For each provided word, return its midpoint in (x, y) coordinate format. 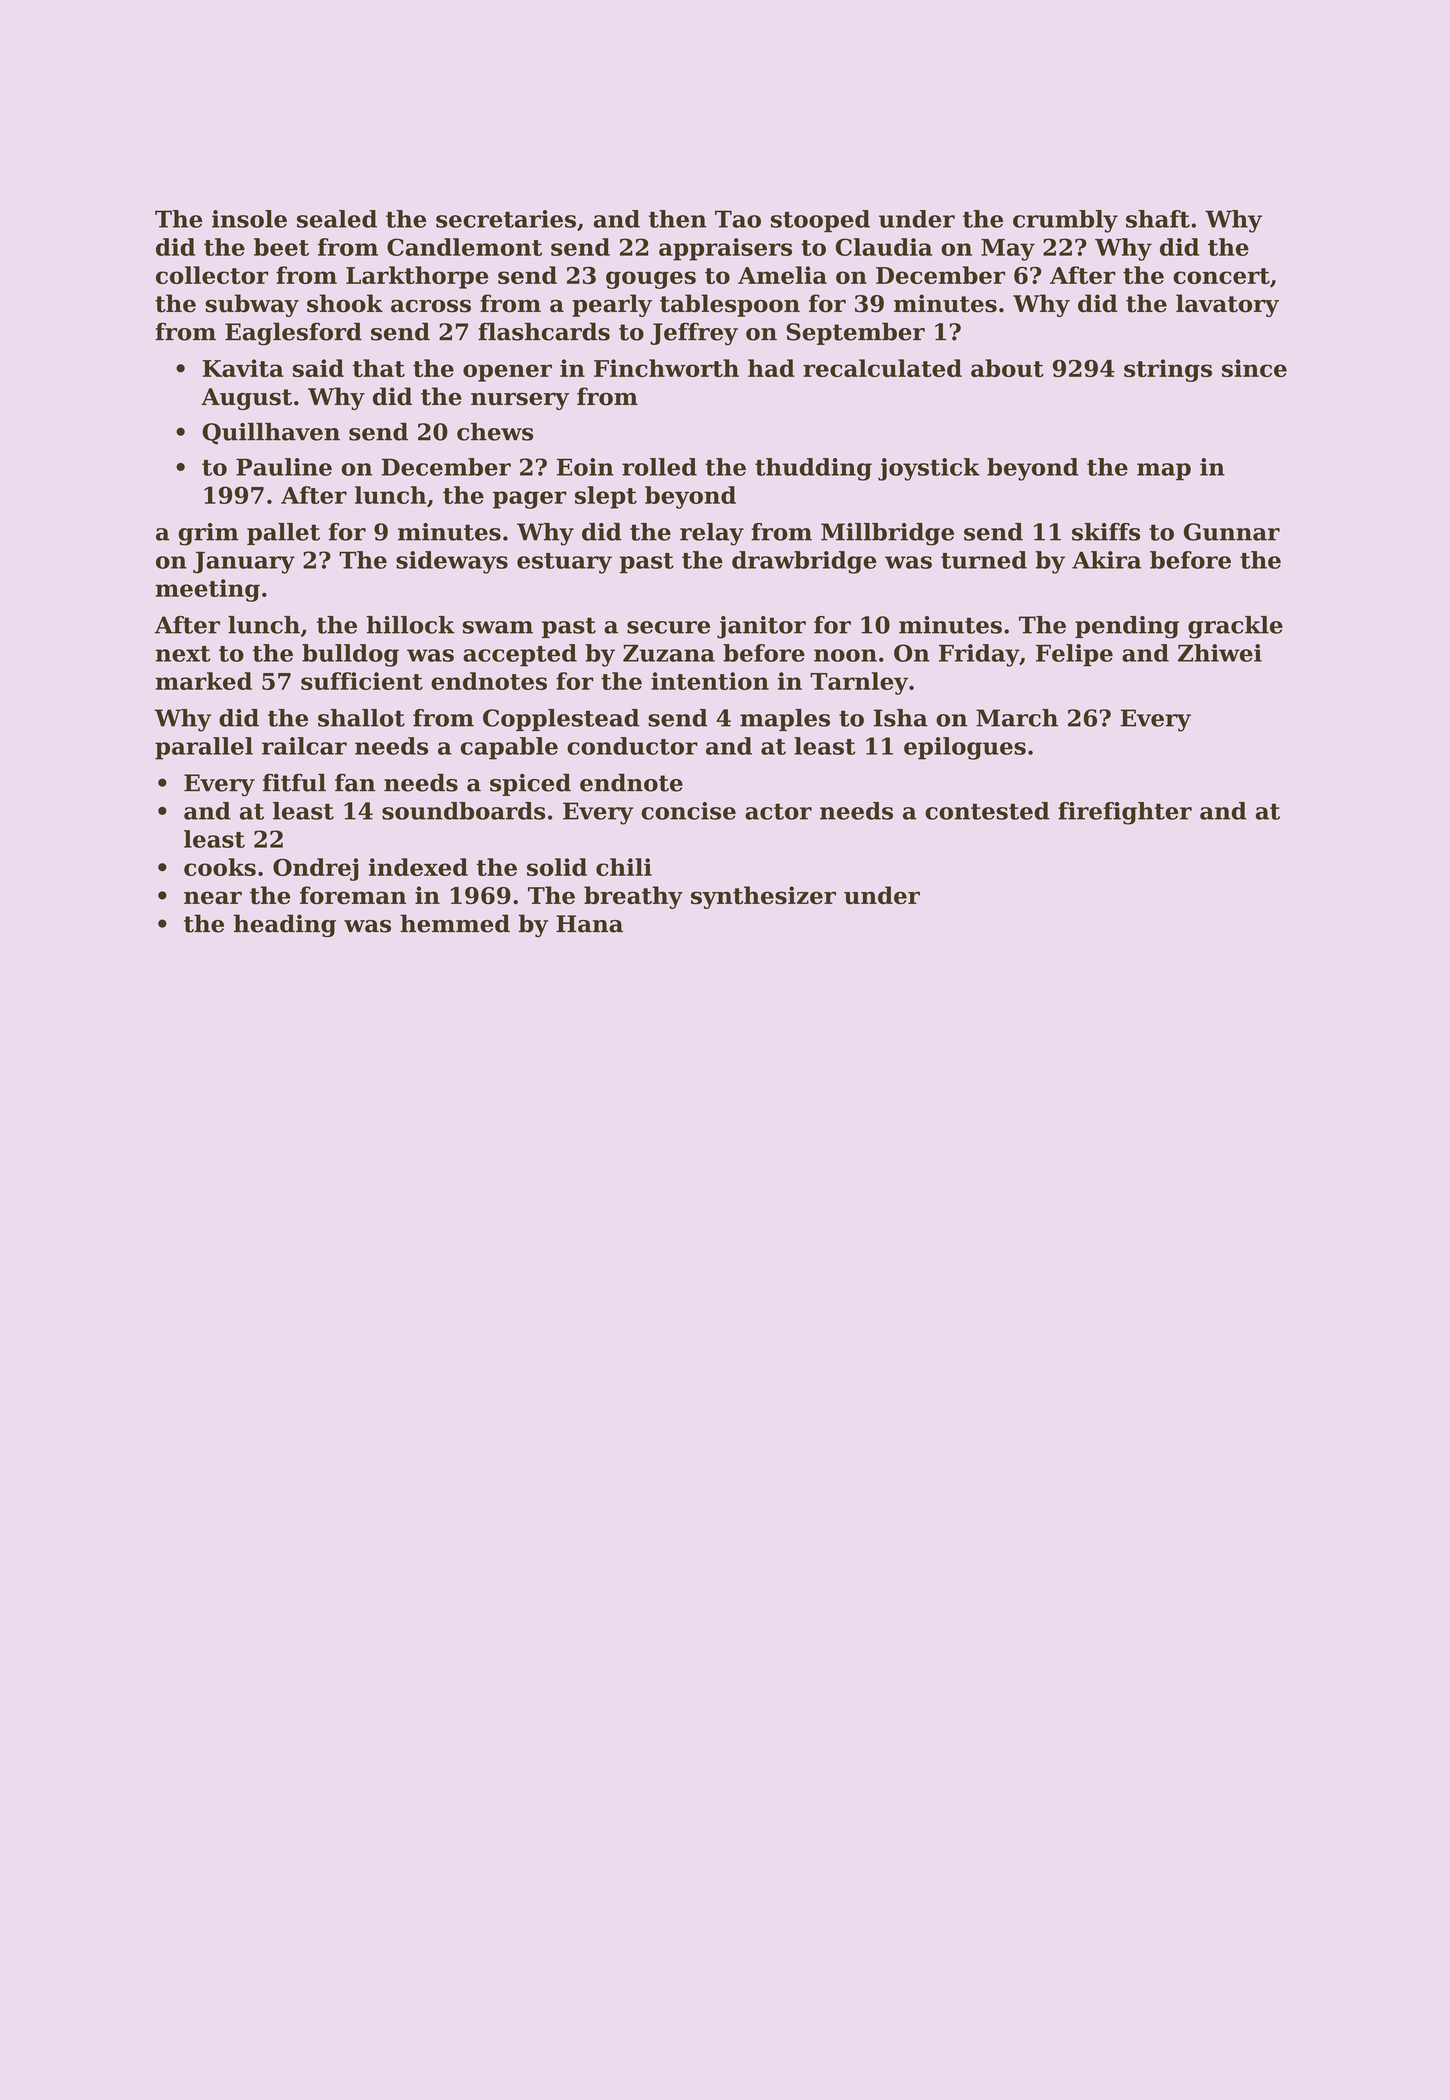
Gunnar (1232, 532)
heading (285, 925)
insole (249, 219)
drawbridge (804, 562)
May (1008, 250)
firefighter (1125, 813)
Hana (589, 924)
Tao (738, 219)
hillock (411, 625)
